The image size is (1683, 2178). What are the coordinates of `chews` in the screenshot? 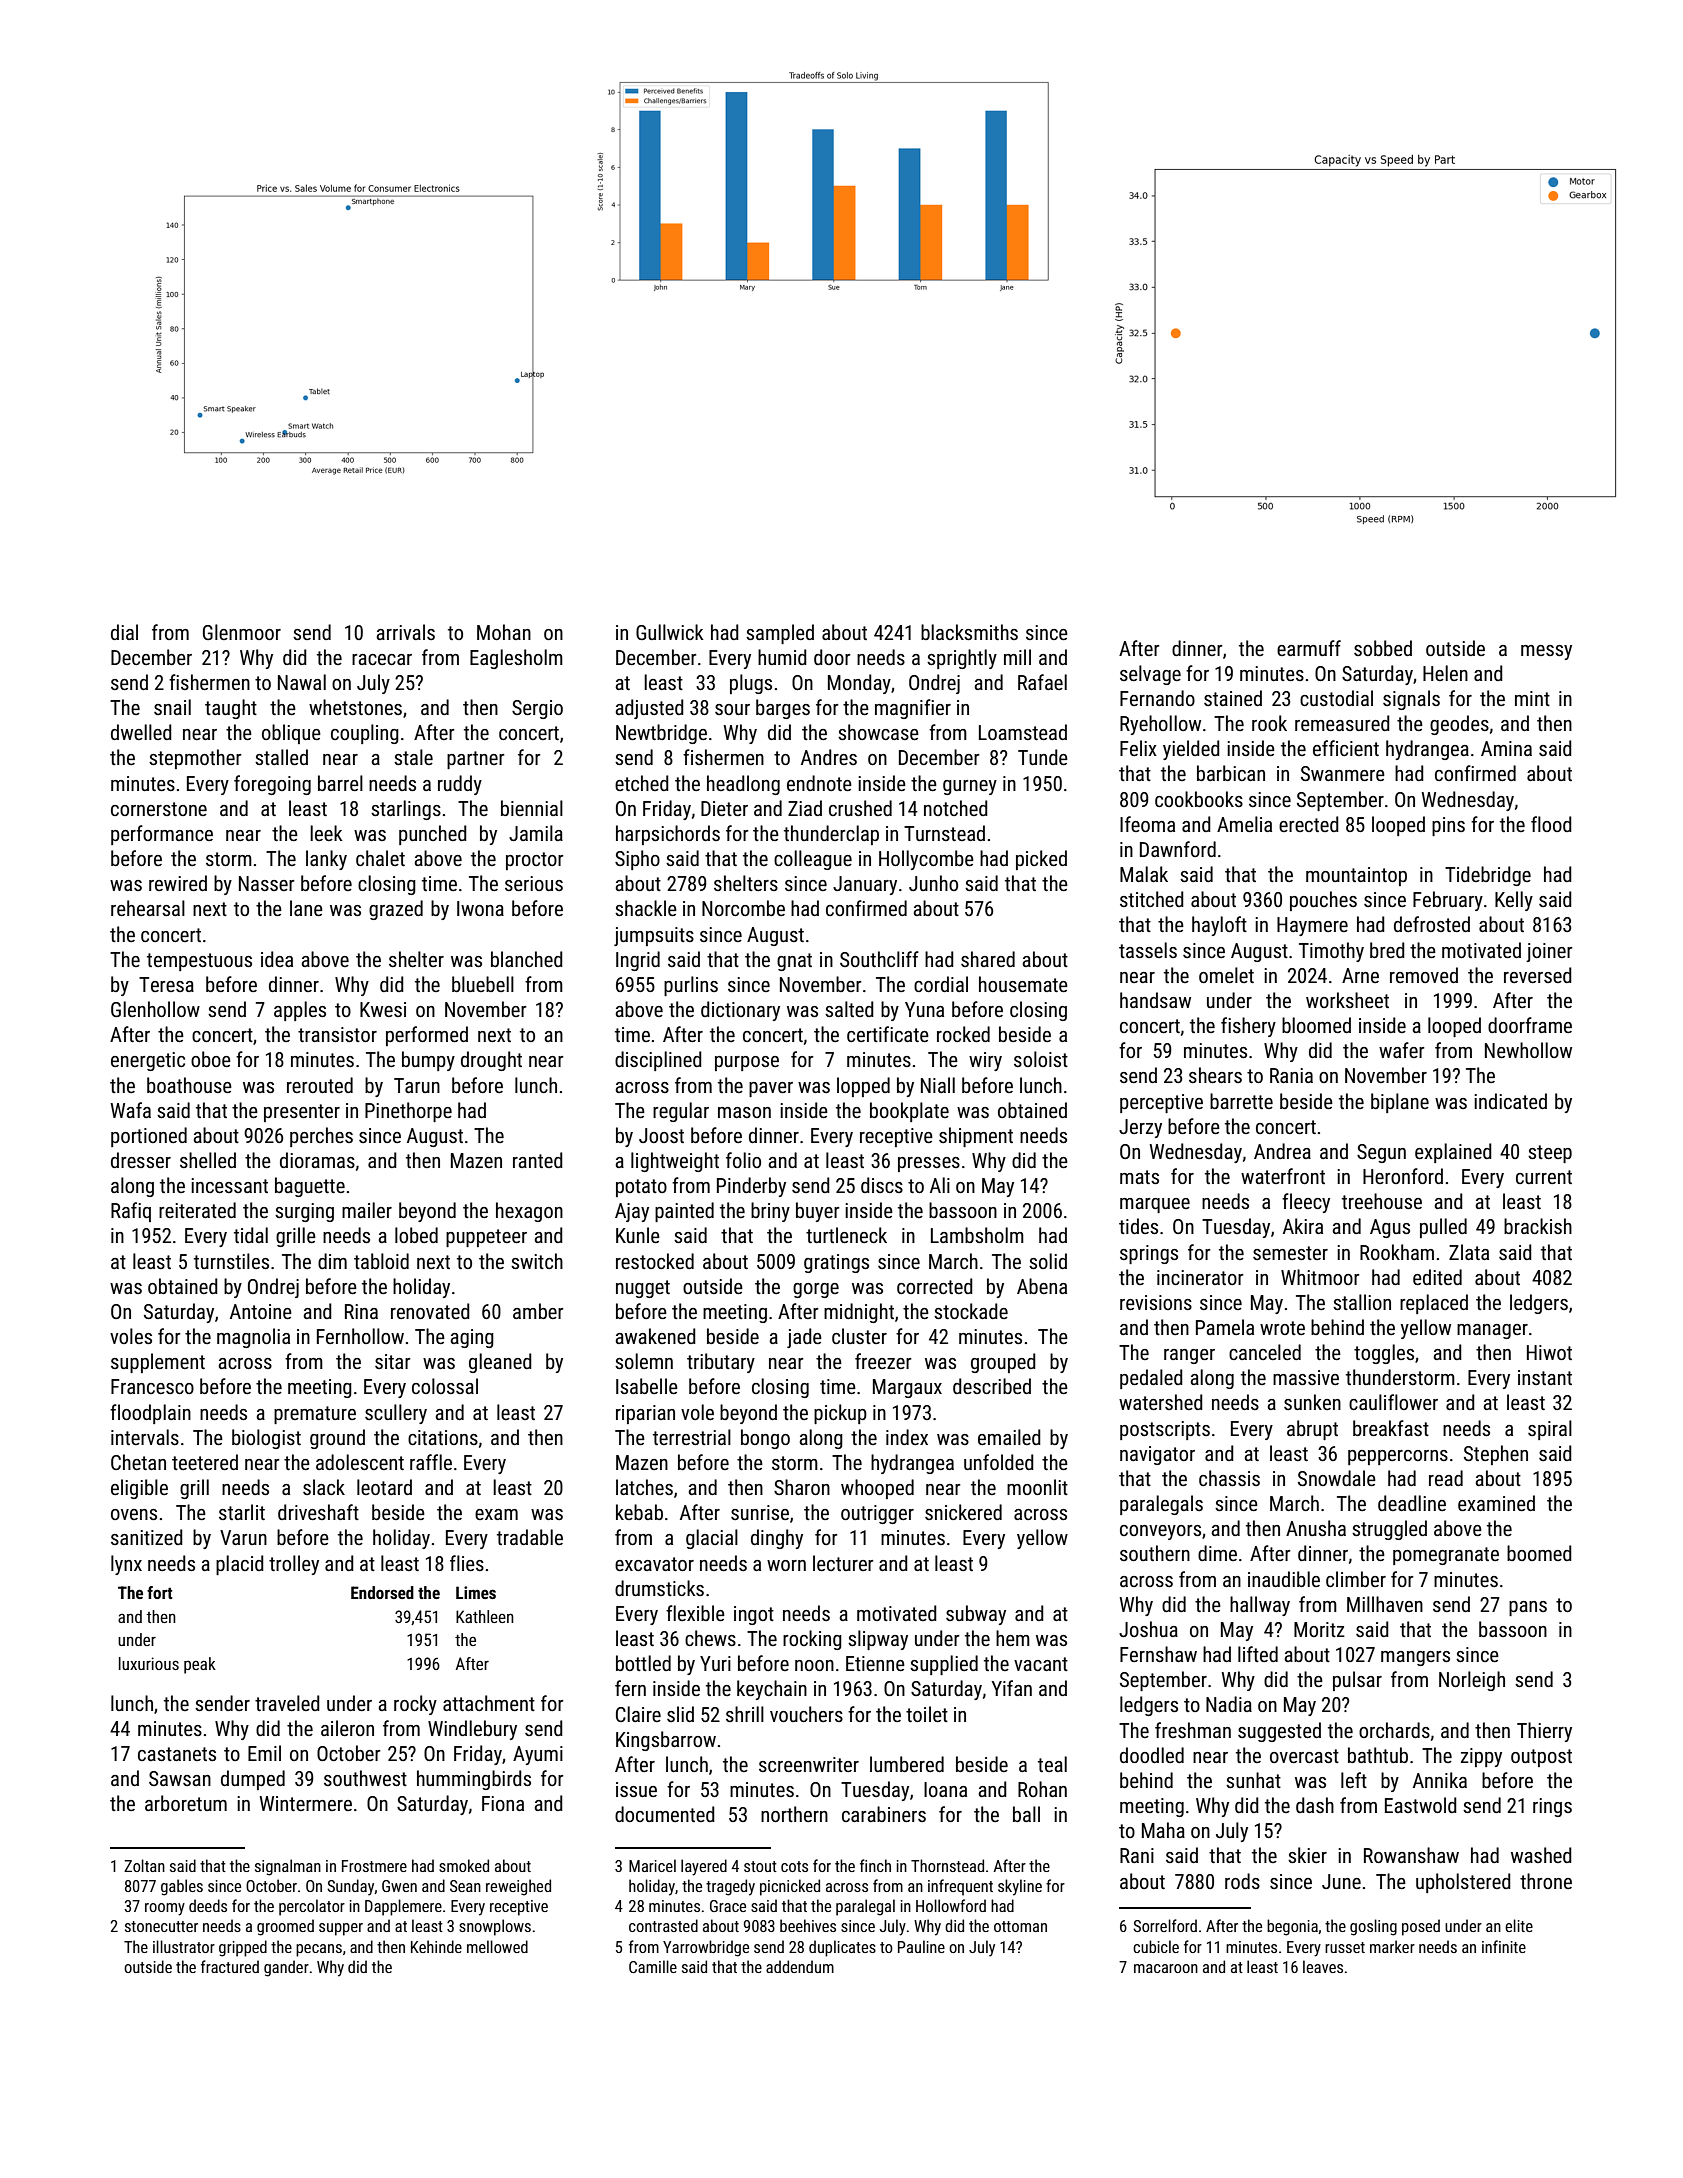 It's located at (710, 1638).
